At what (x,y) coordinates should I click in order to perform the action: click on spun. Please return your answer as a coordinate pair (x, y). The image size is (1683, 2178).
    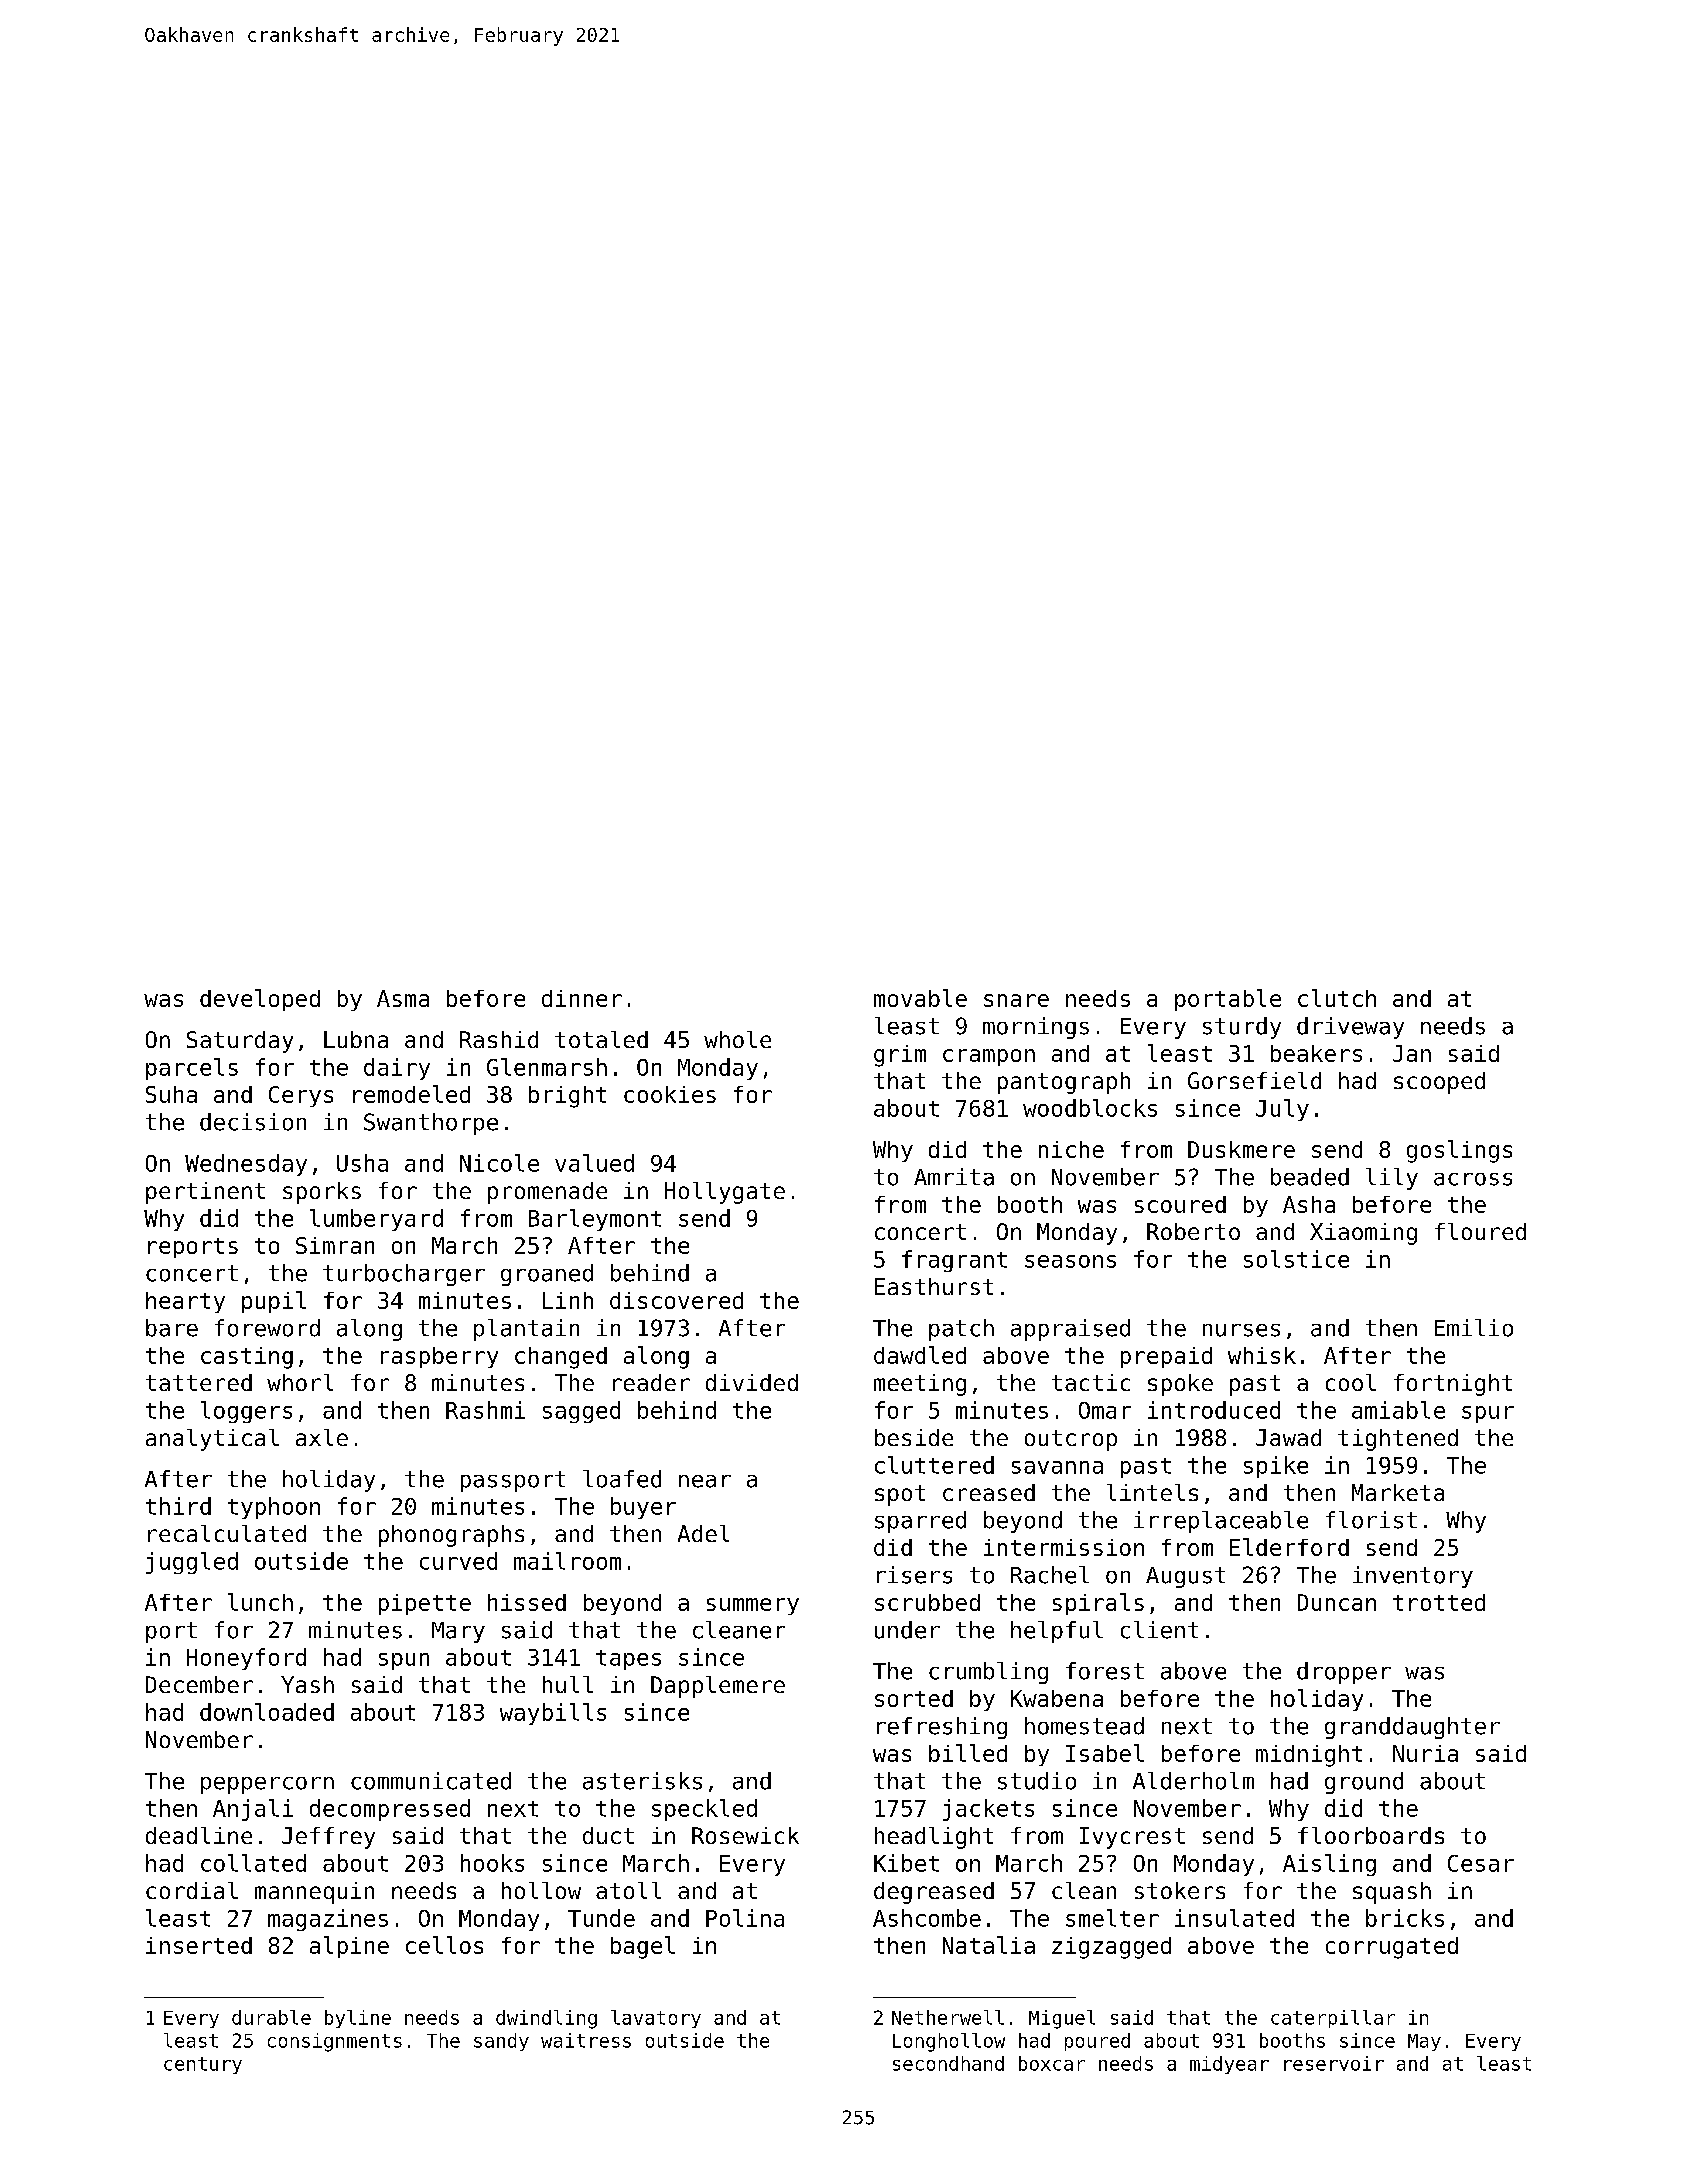
    Looking at the image, I should click on (404, 1661).
